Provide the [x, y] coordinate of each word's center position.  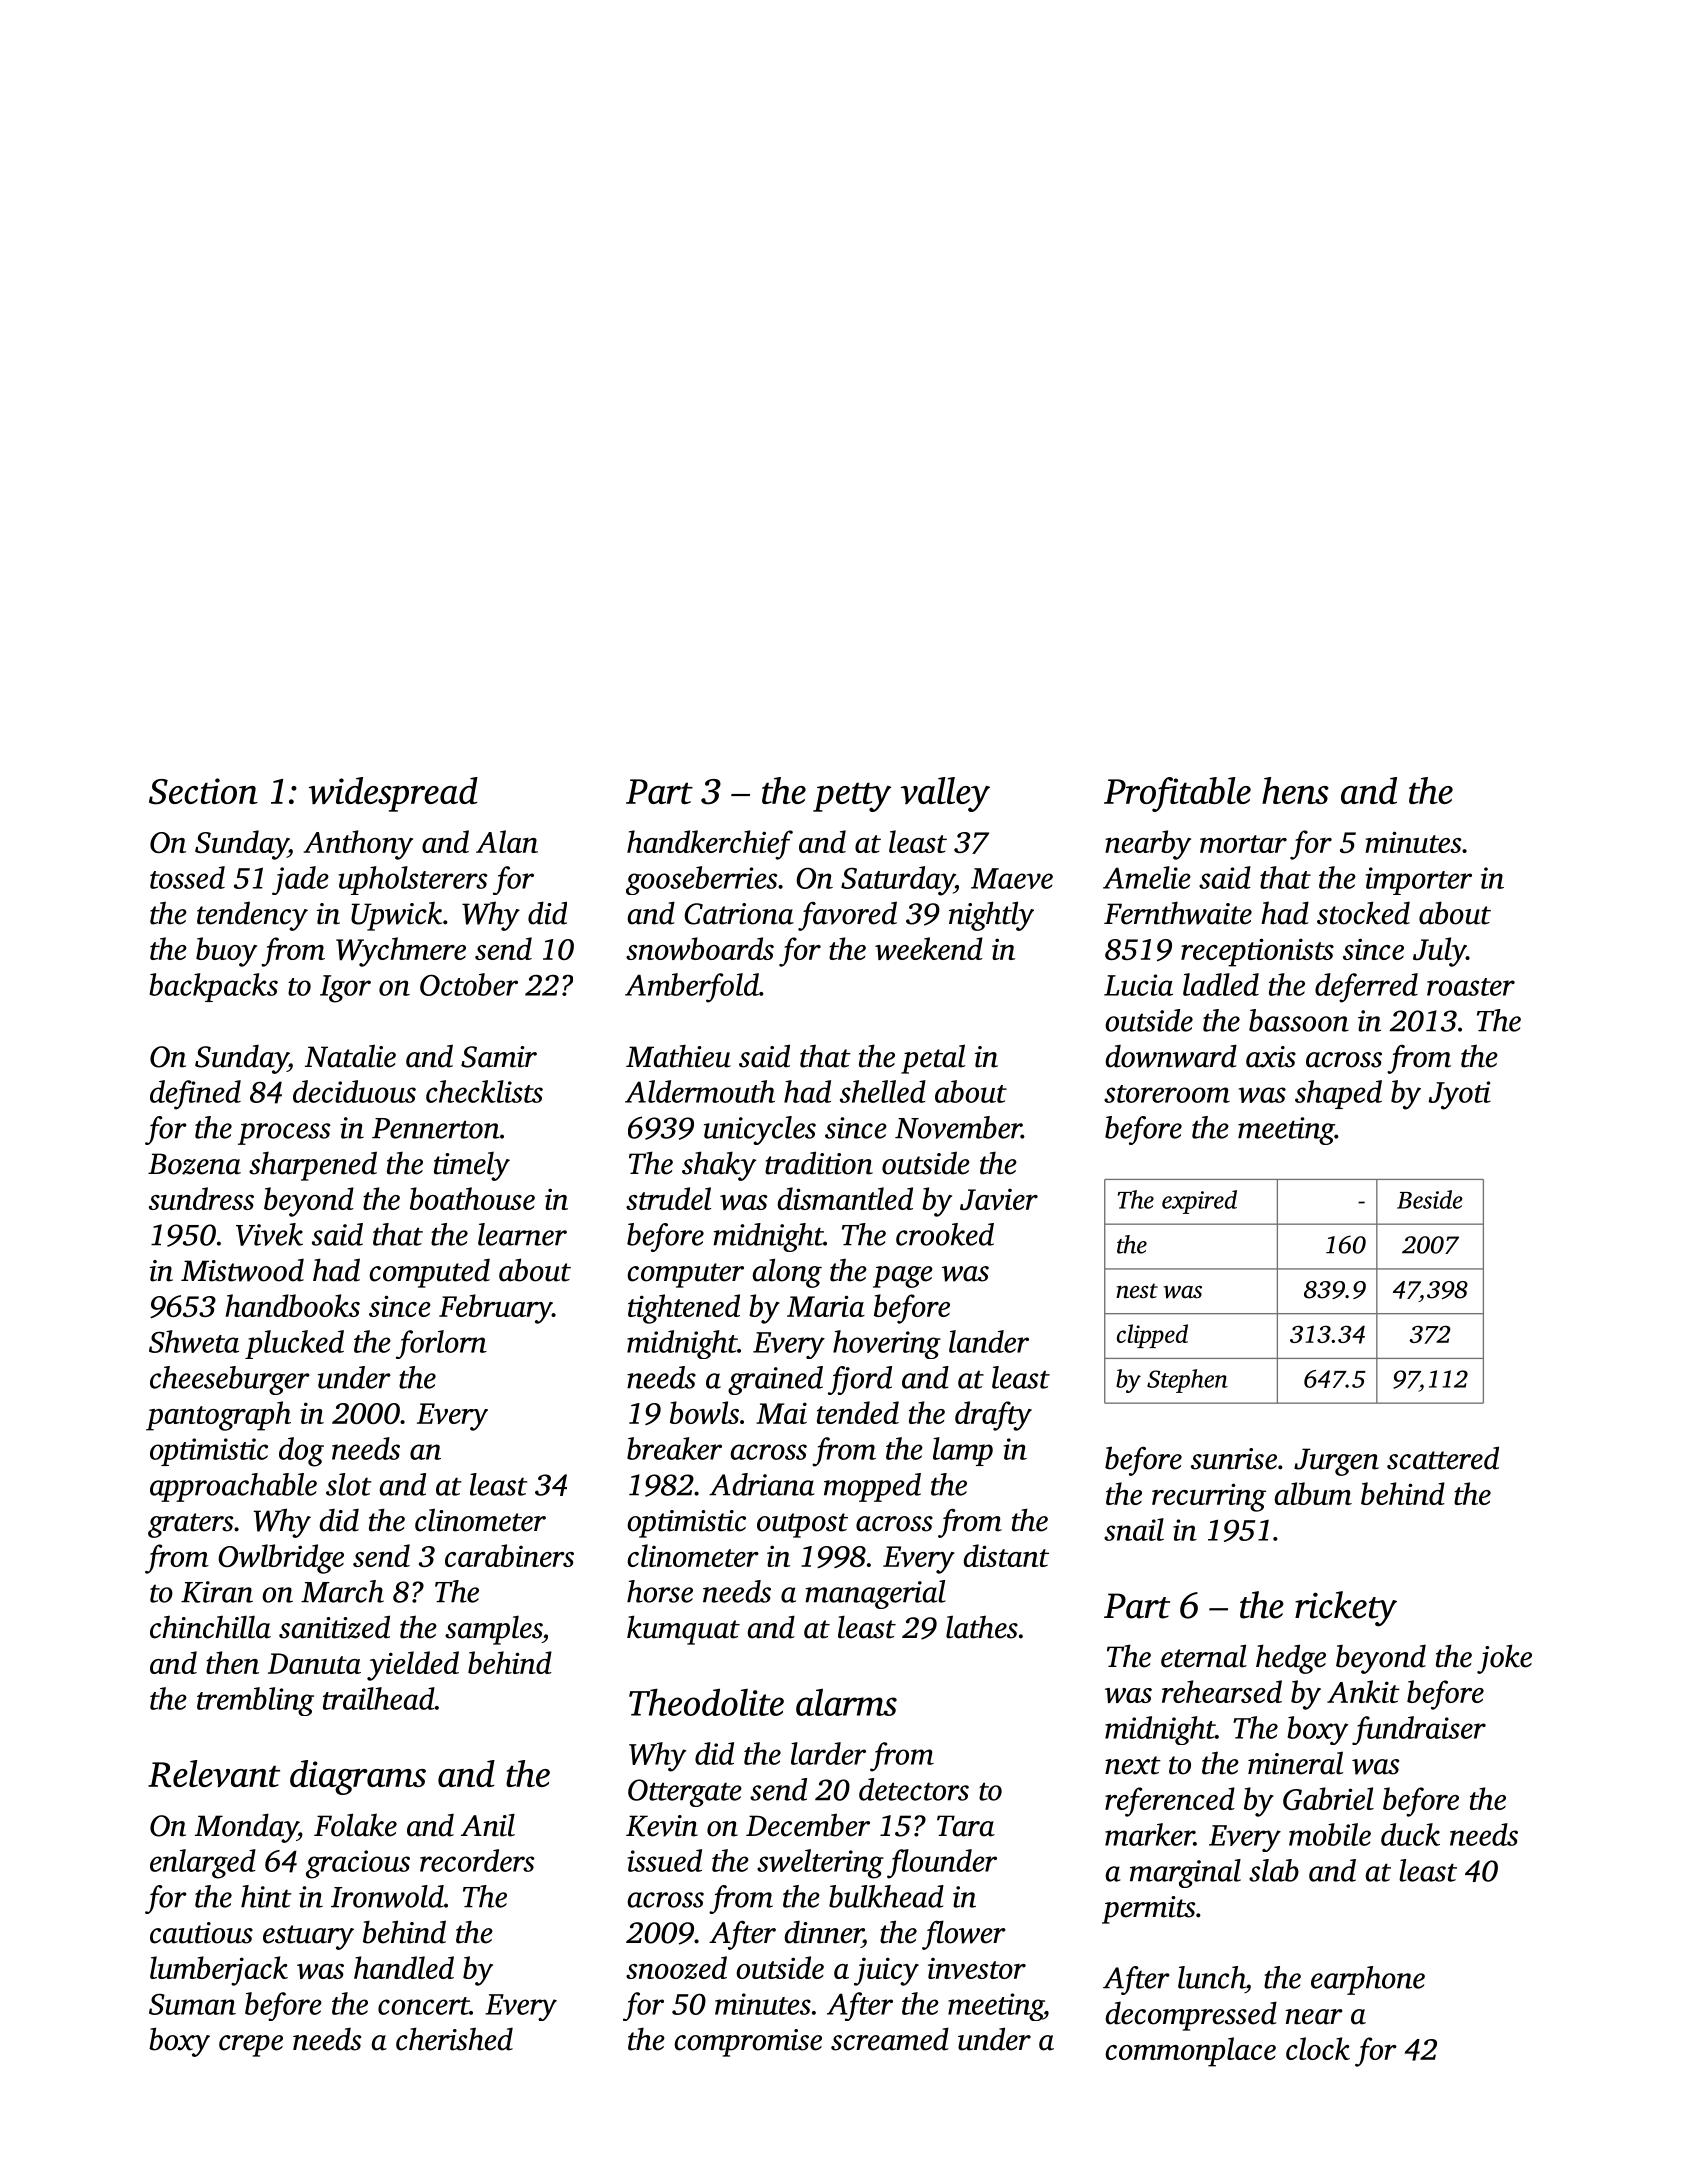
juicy [886, 1971]
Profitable [1177, 794]
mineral [1295, 1763]
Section [203, 791]
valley [945, 794]
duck [1410, 1834]
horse [660, 1591]
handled [404, 1967]
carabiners [509, 1555]
